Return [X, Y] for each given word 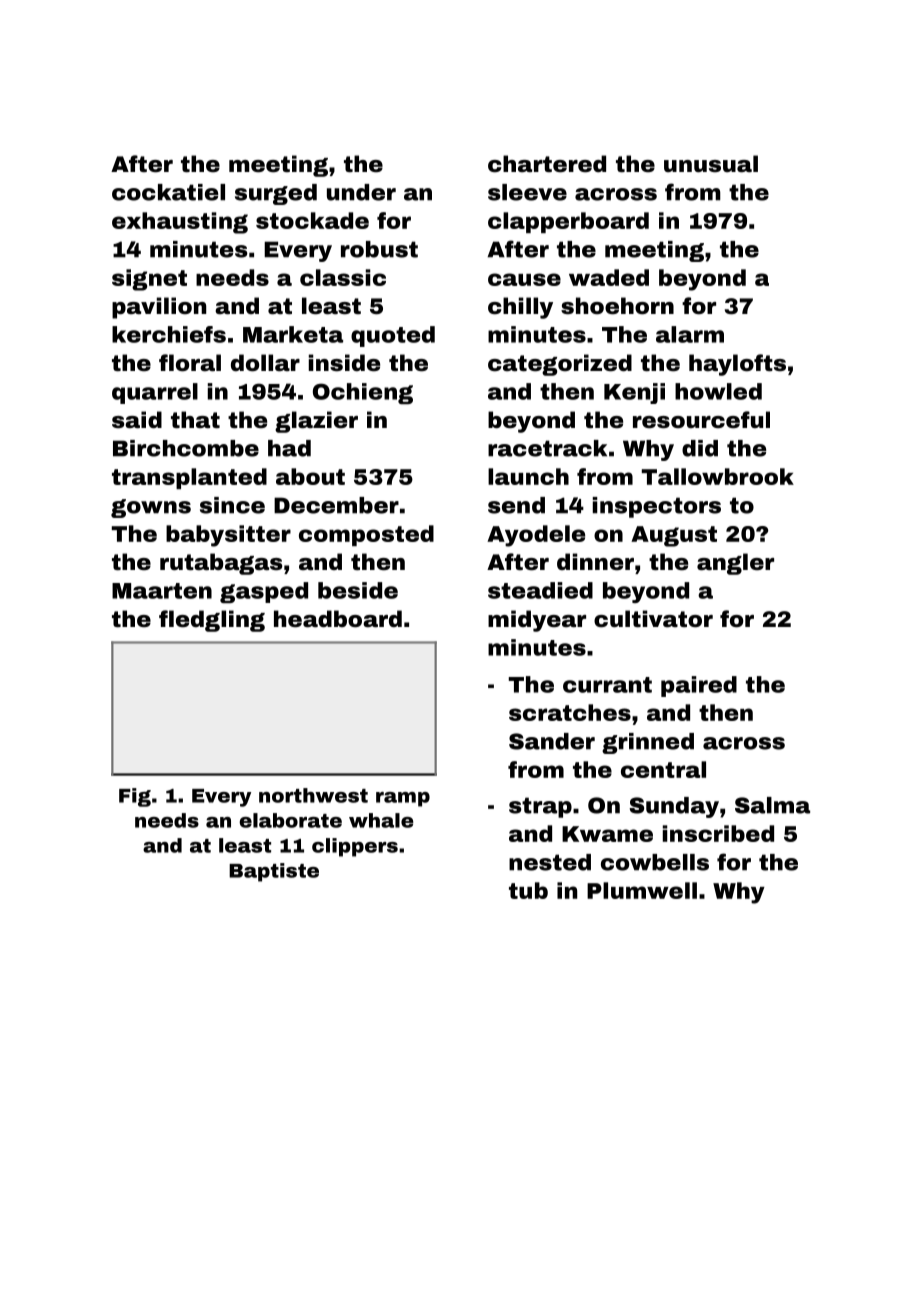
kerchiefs [169, 334]
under [361, 192]
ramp [403, 799]
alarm [690, 334]
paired [699, 686]
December [336, 505]
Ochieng [363, 393]
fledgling [212, 621]
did [700, 448]
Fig [135, 797]
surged [276, 194]
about [310, 476]
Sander [552, 741]
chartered [547, 164]
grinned [648, 743]
